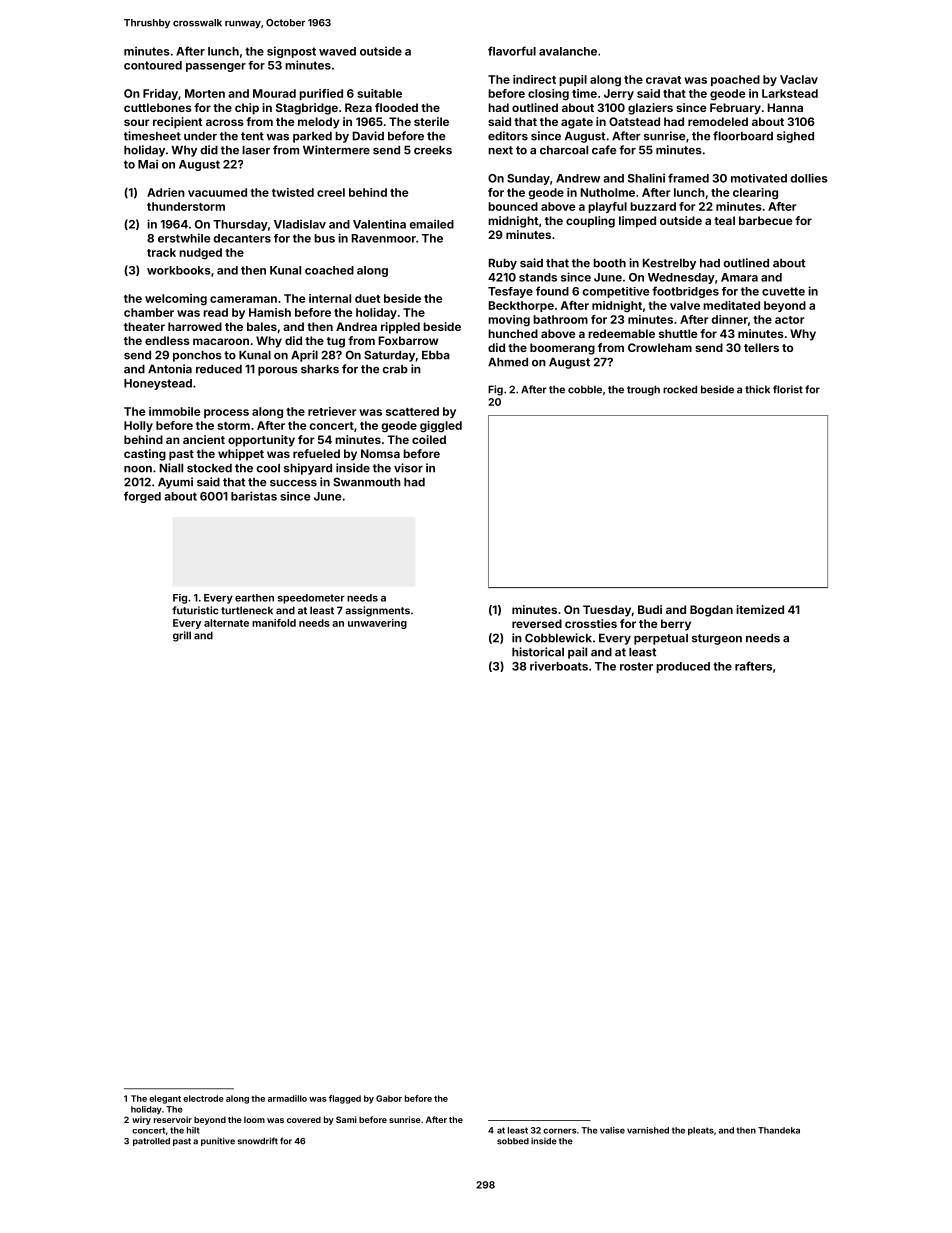 This screenshot has width=952, height=1233. I want to click on sobbed, so click(513, 1141).
